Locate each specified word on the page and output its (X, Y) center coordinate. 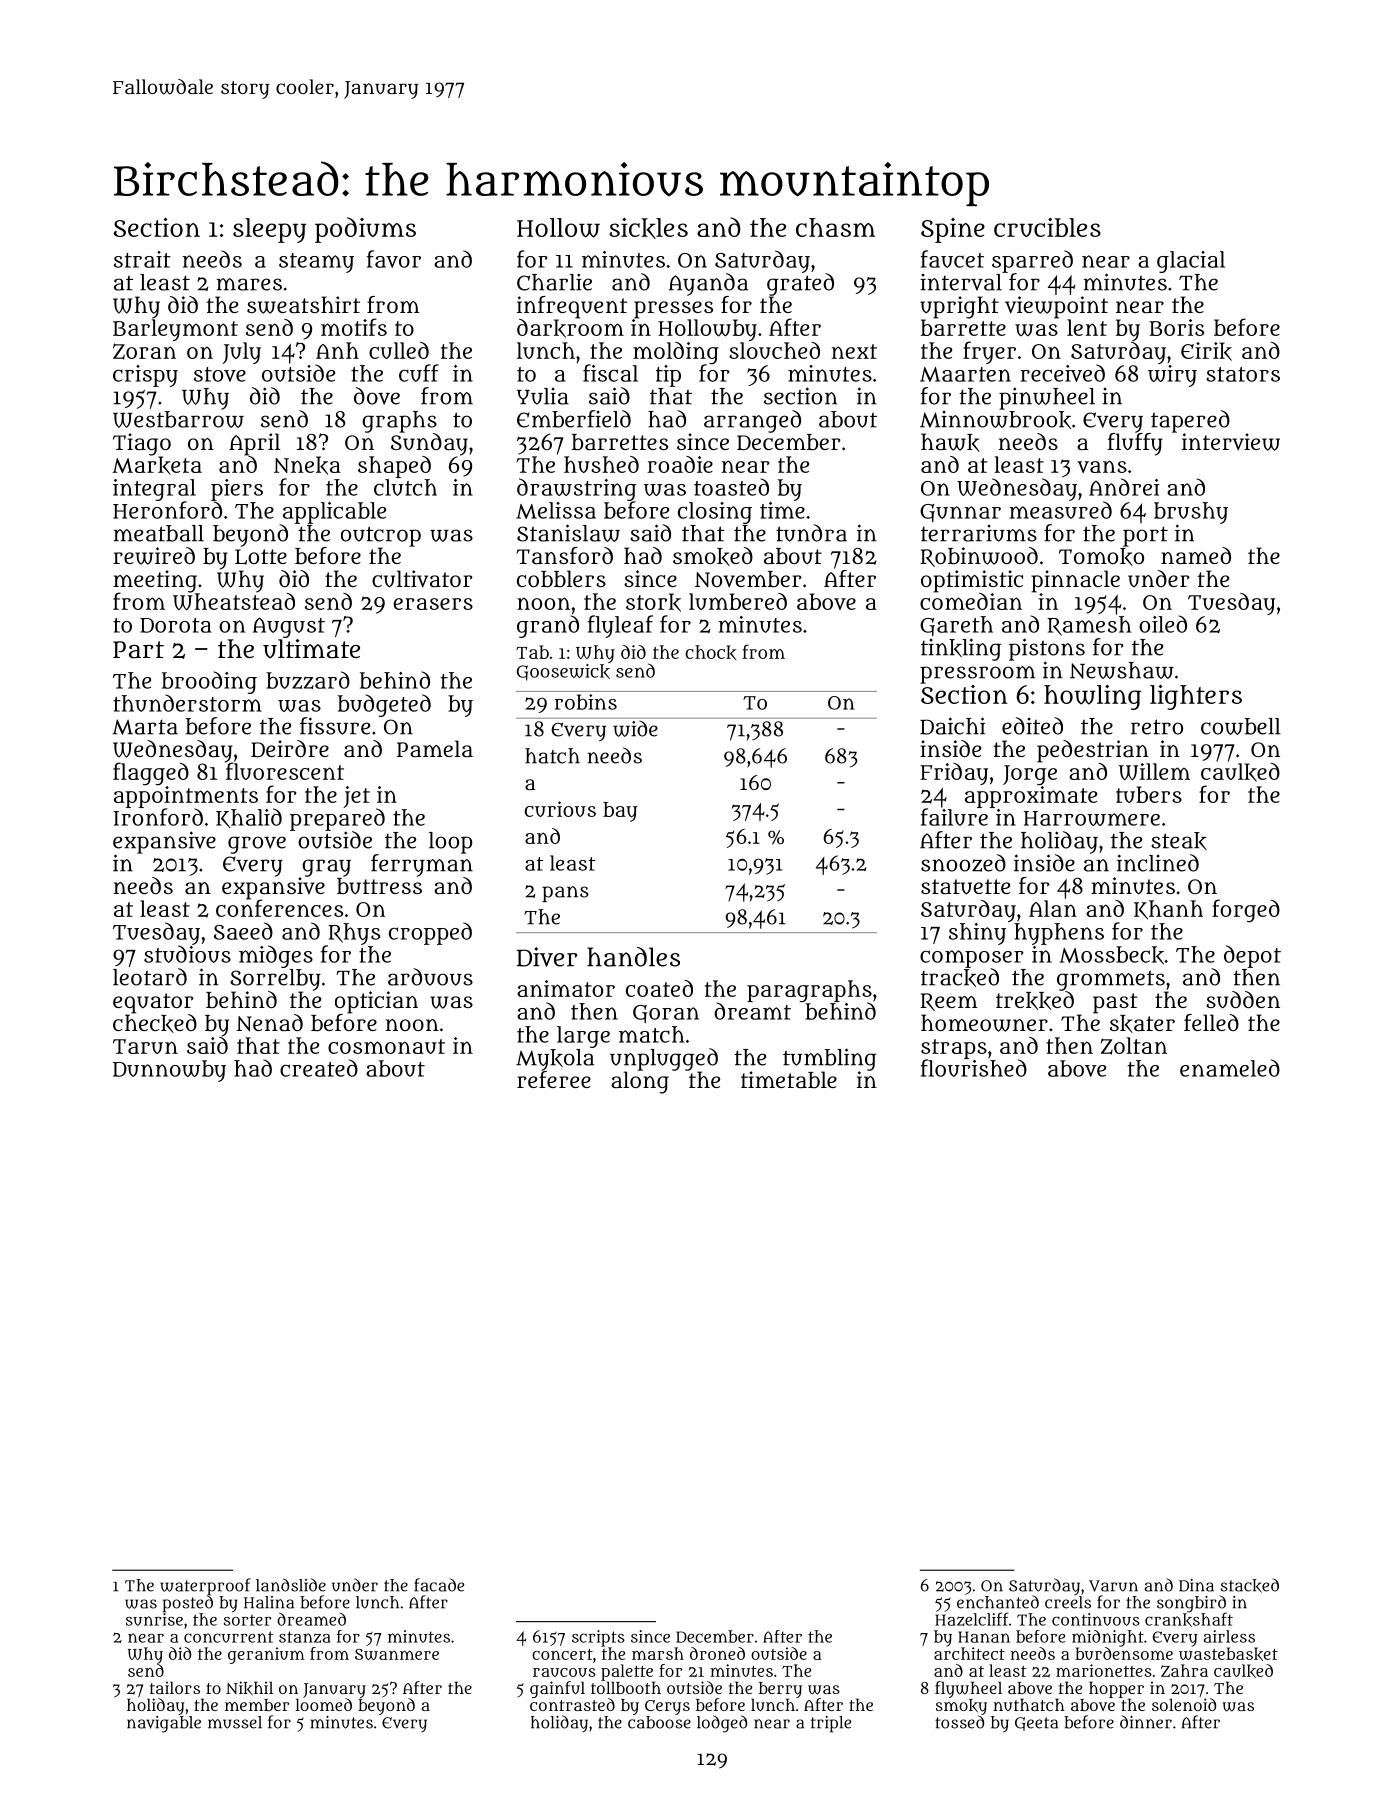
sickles (648, 228)
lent (1087, 327)
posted (188, 1604)
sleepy (269, 230)
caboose (659, 1722)
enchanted (998, 1602)
